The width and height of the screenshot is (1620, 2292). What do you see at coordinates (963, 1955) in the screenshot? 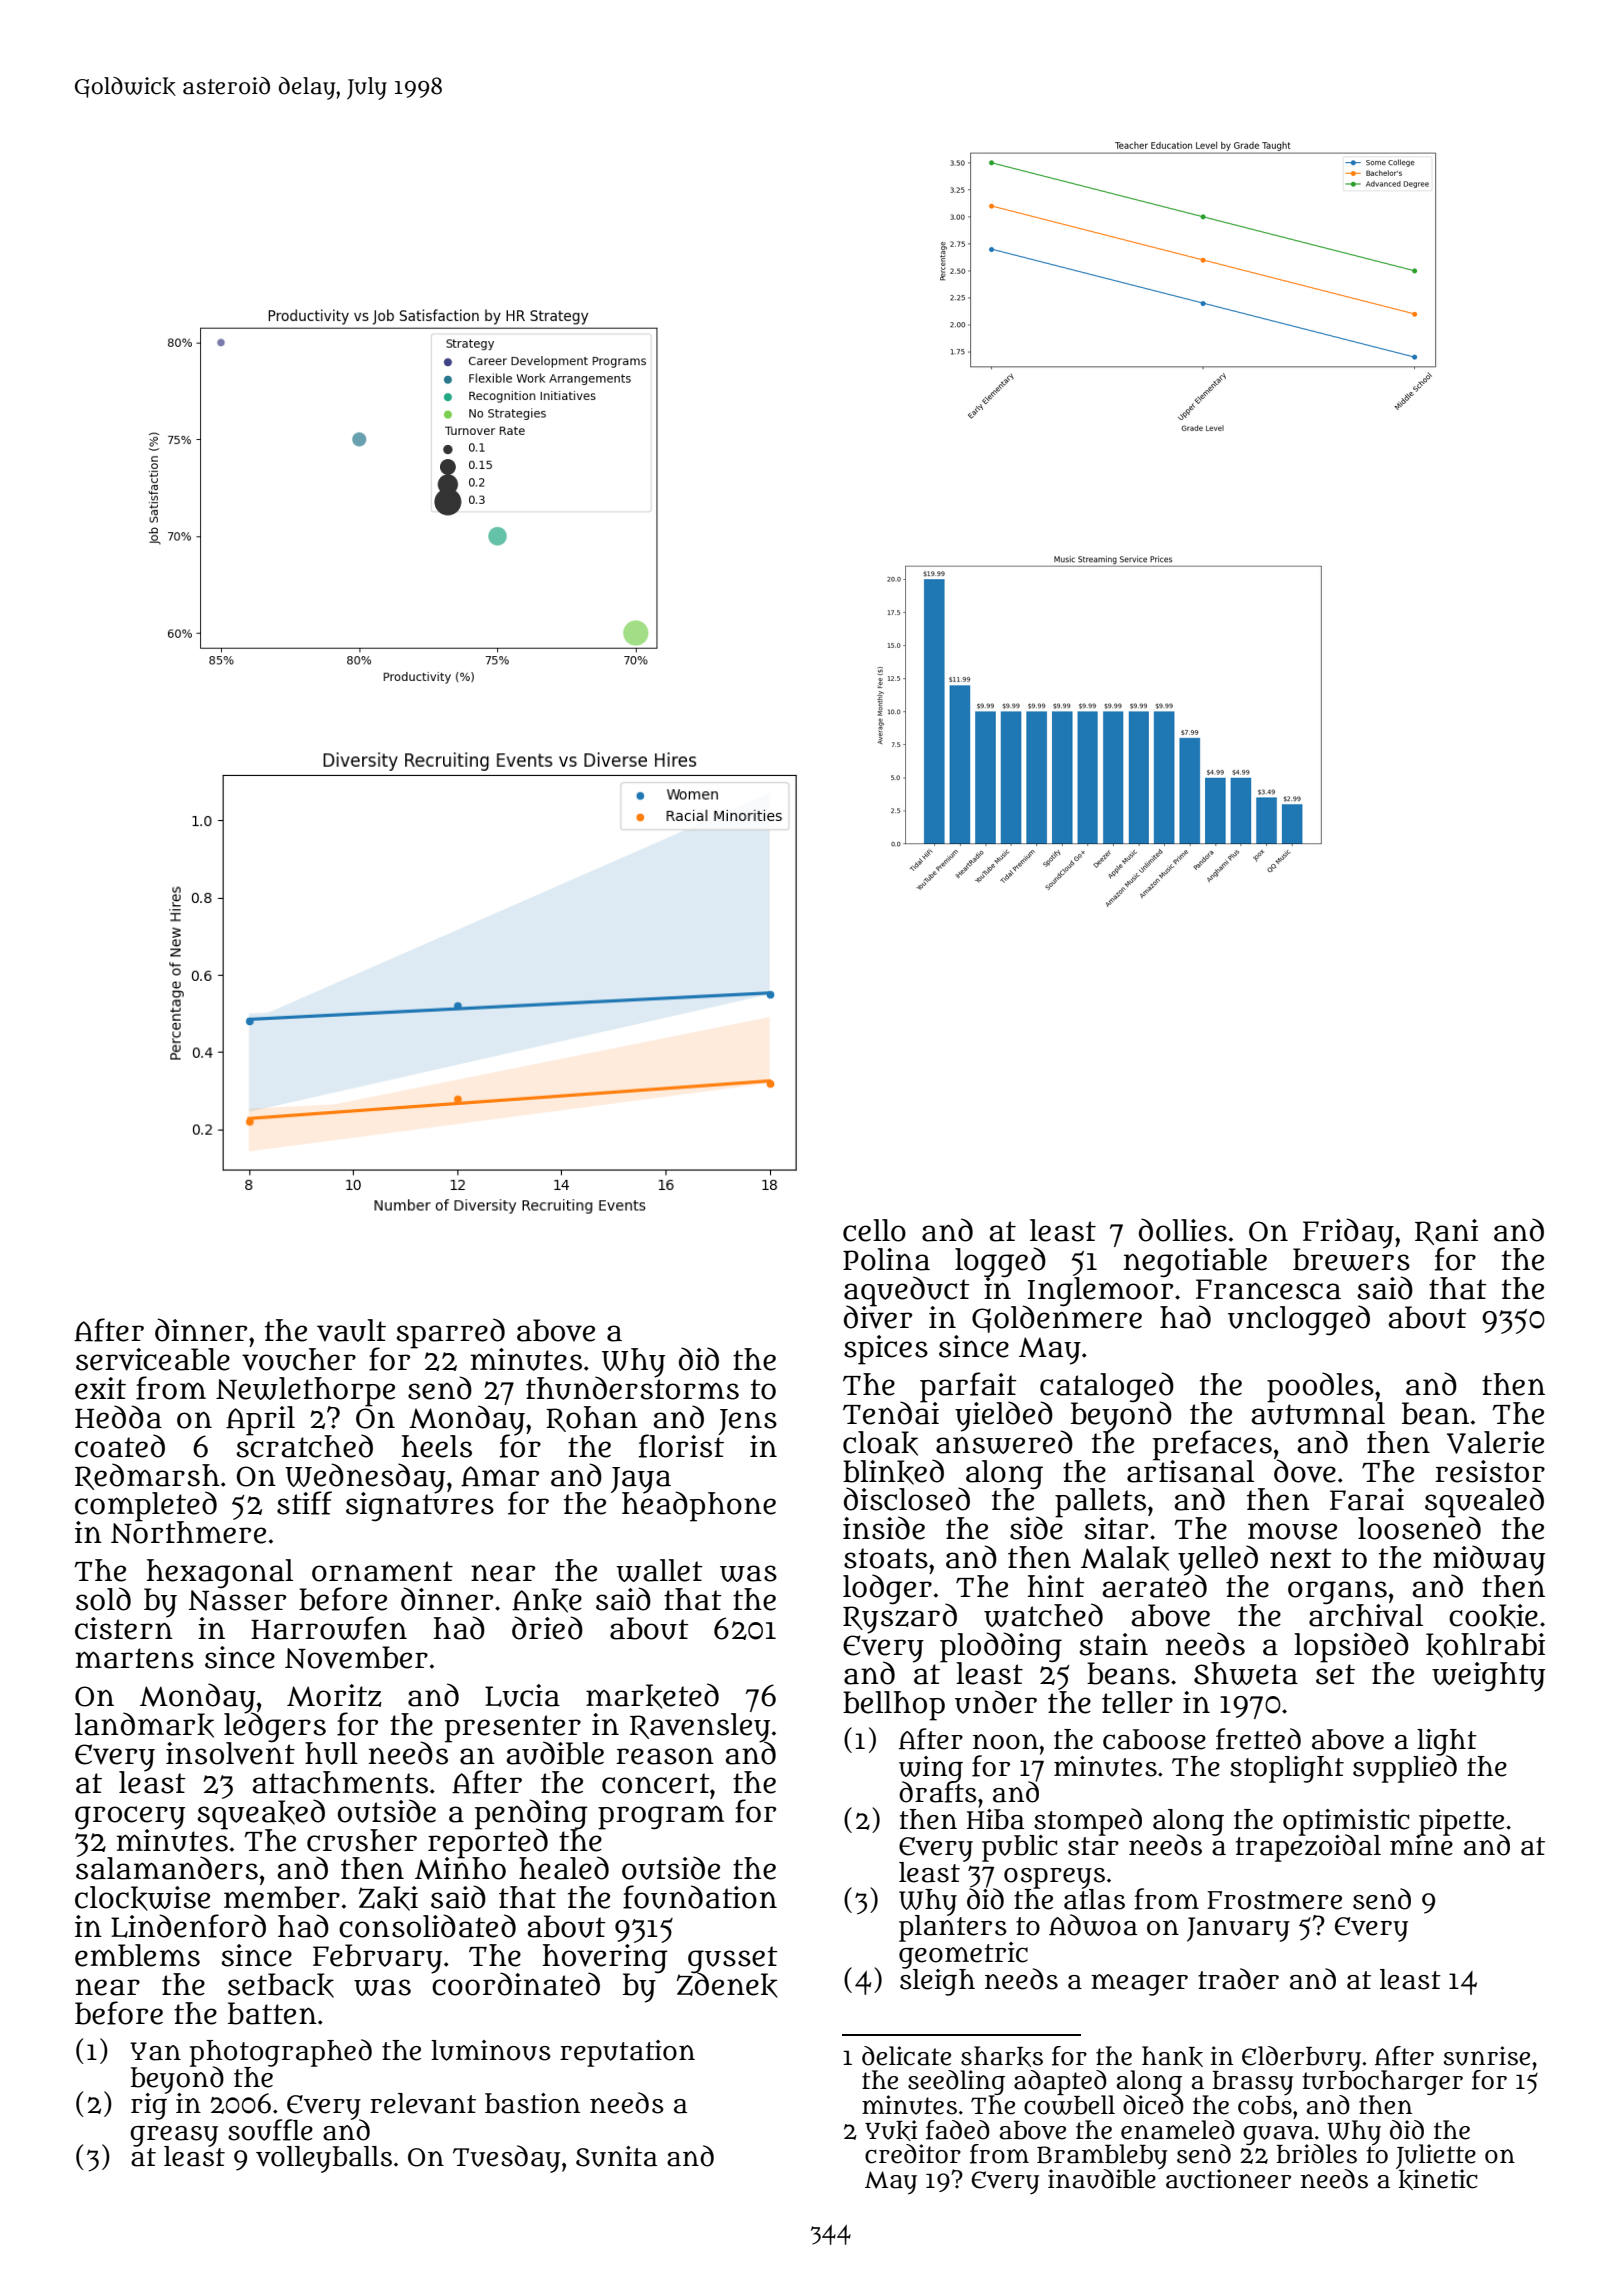
I see `geometric` at bounding box center [963, 1955].
